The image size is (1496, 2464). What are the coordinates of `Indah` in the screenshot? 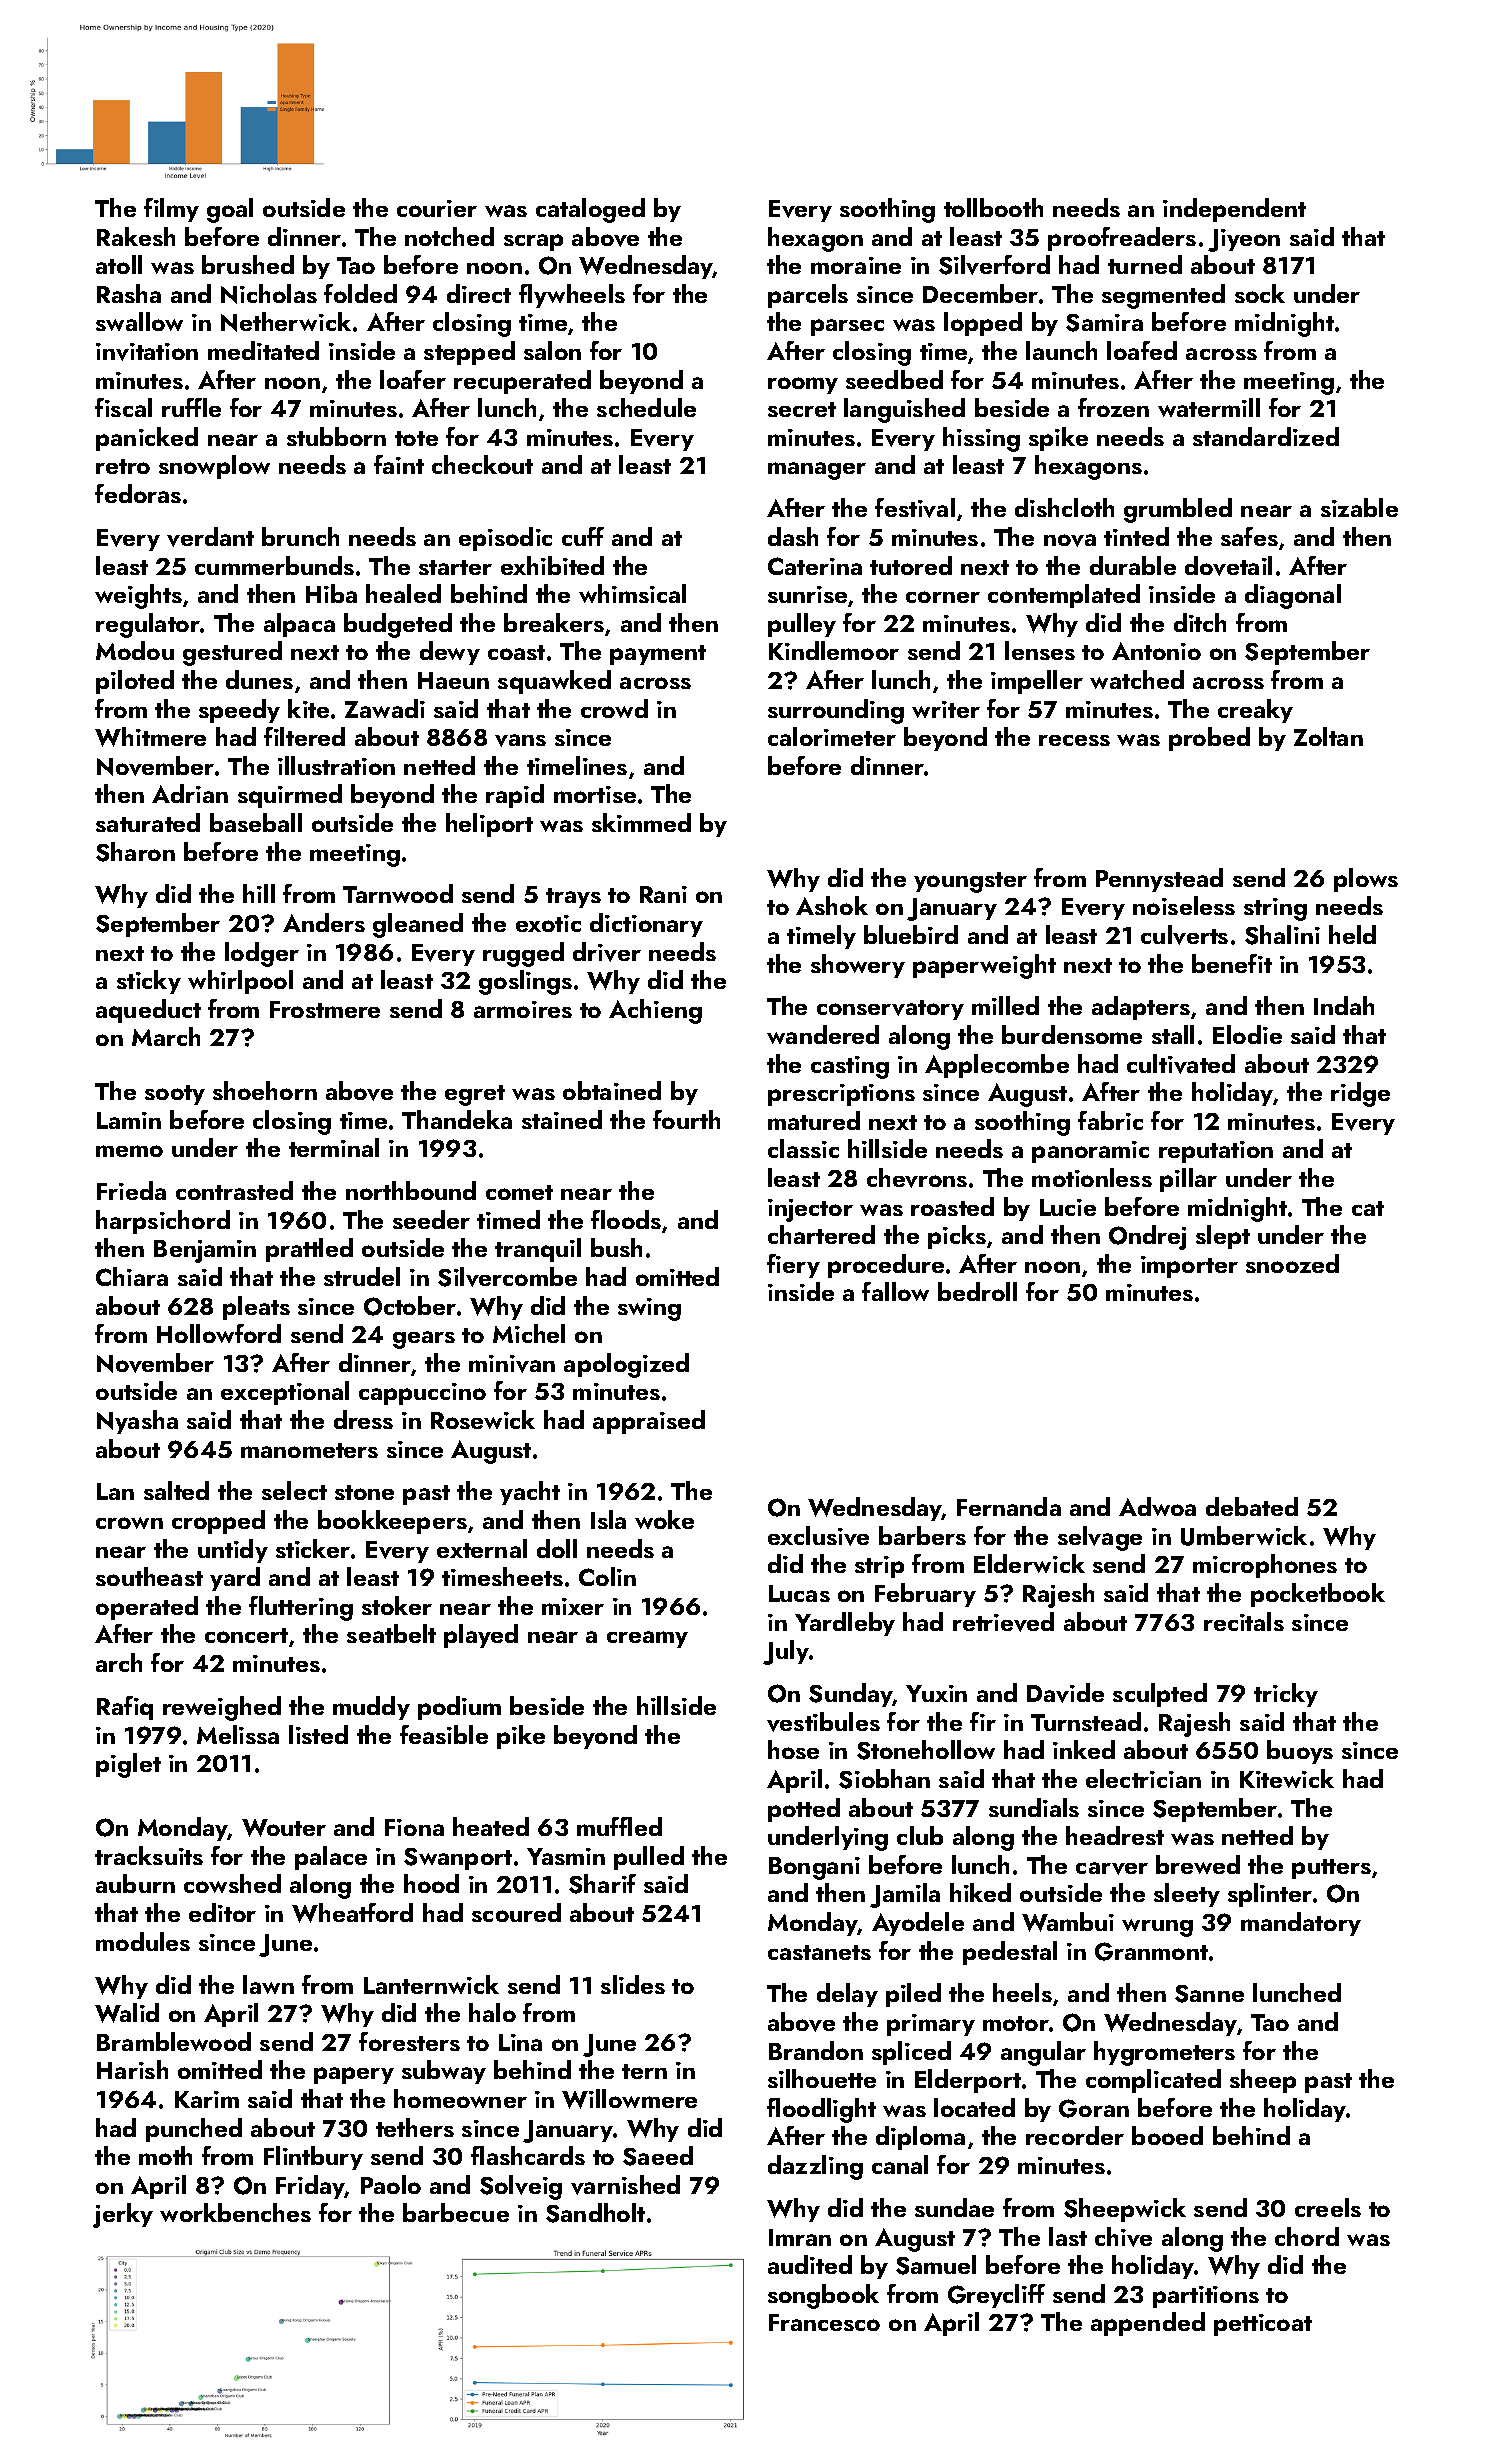 It's located at (1344, 1005).
